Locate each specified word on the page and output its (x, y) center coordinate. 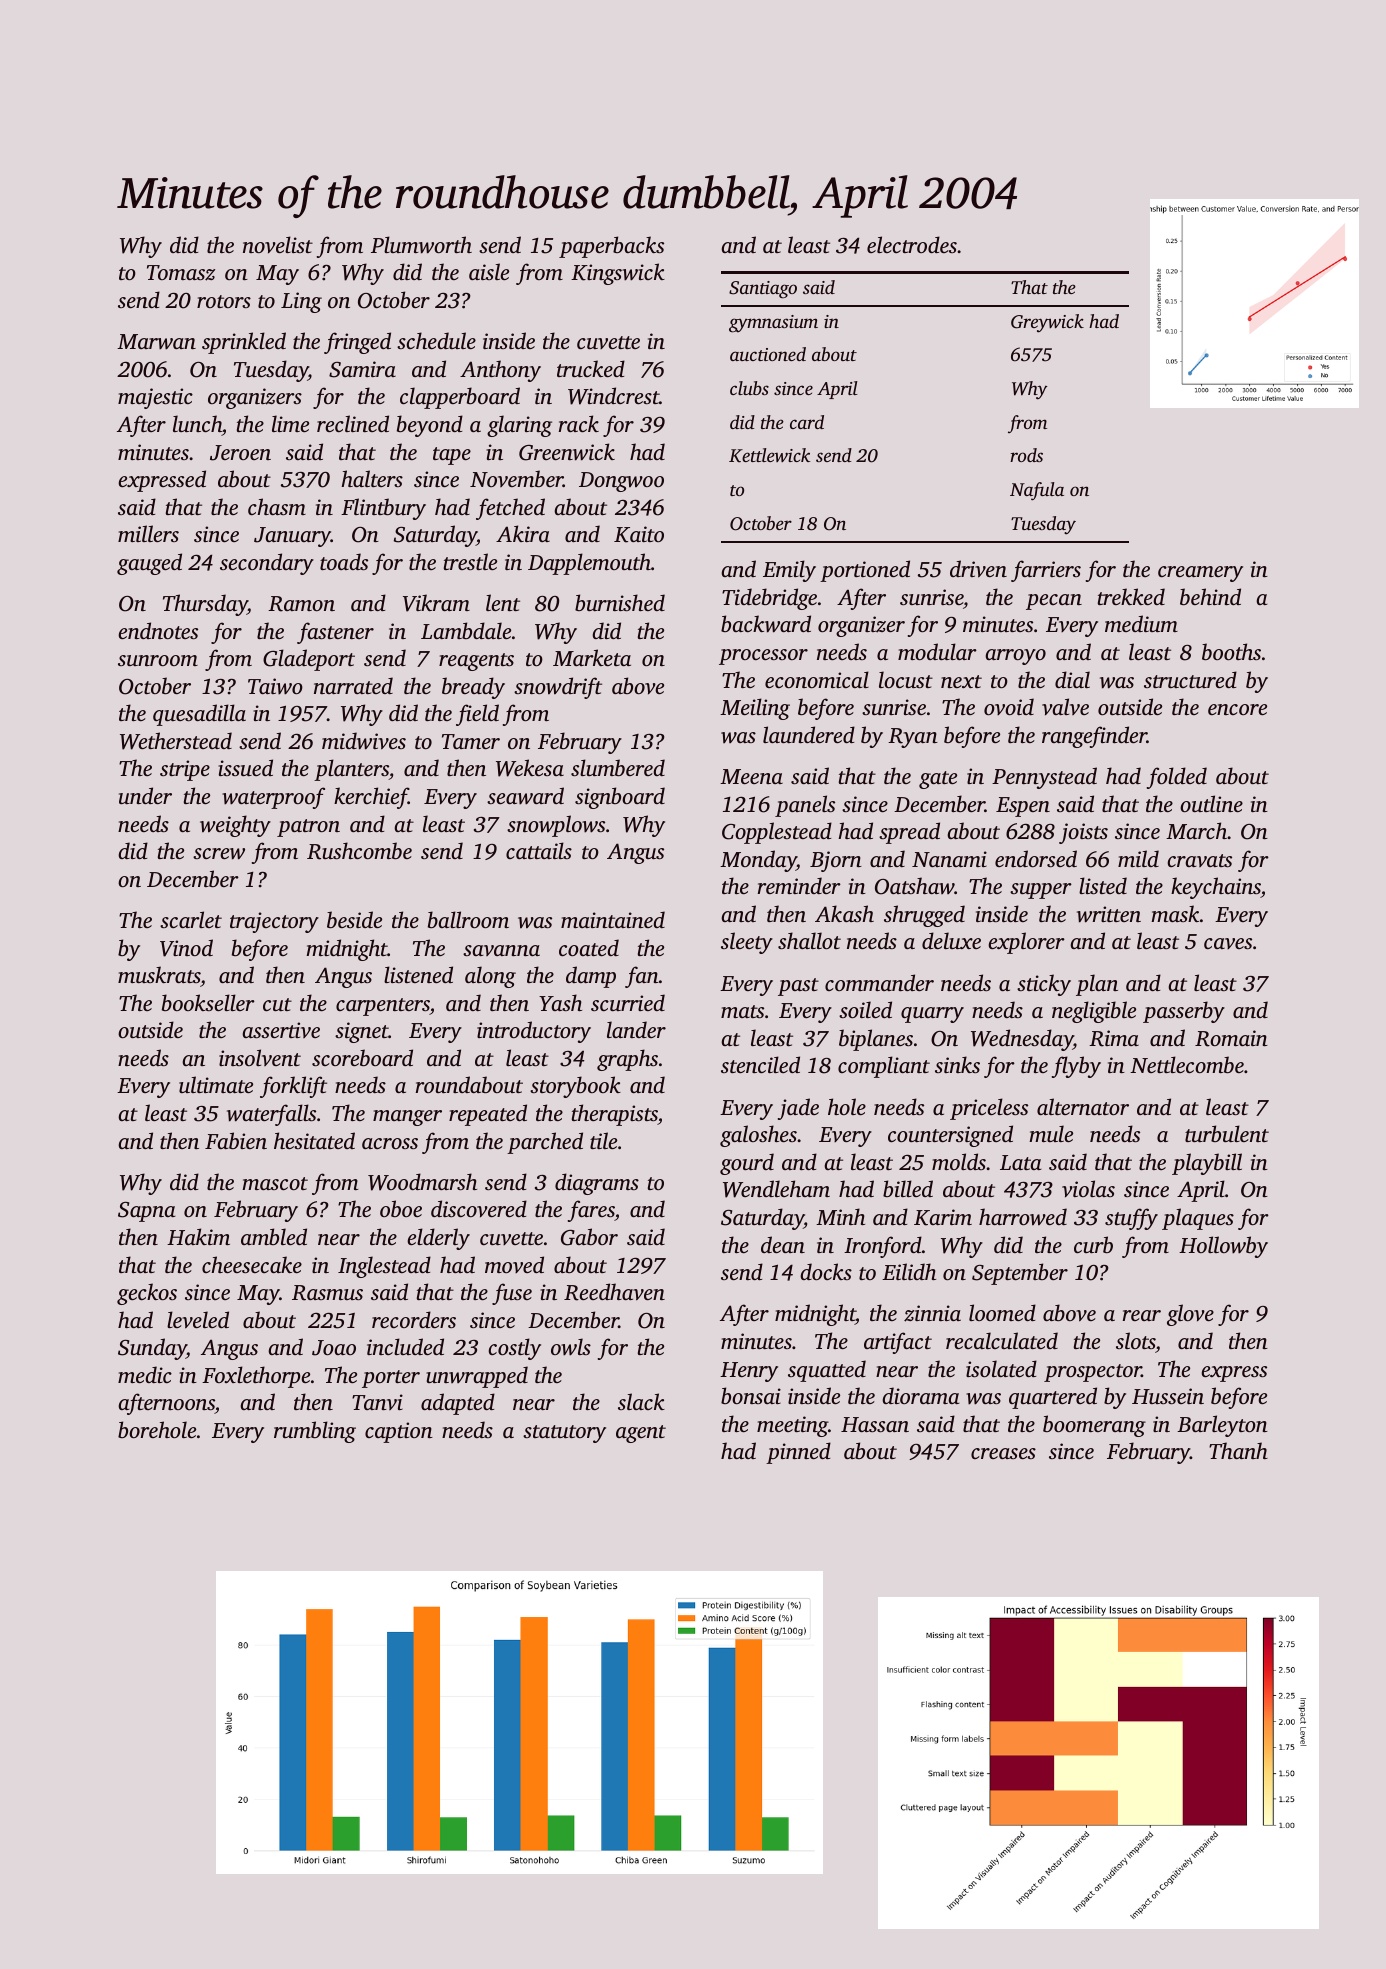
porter (391, 1379)
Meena (751, 776)
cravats (1200, 860)
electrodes (912, 244)
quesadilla (199, 715)
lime (290, 423)
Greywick (1047, 323)
